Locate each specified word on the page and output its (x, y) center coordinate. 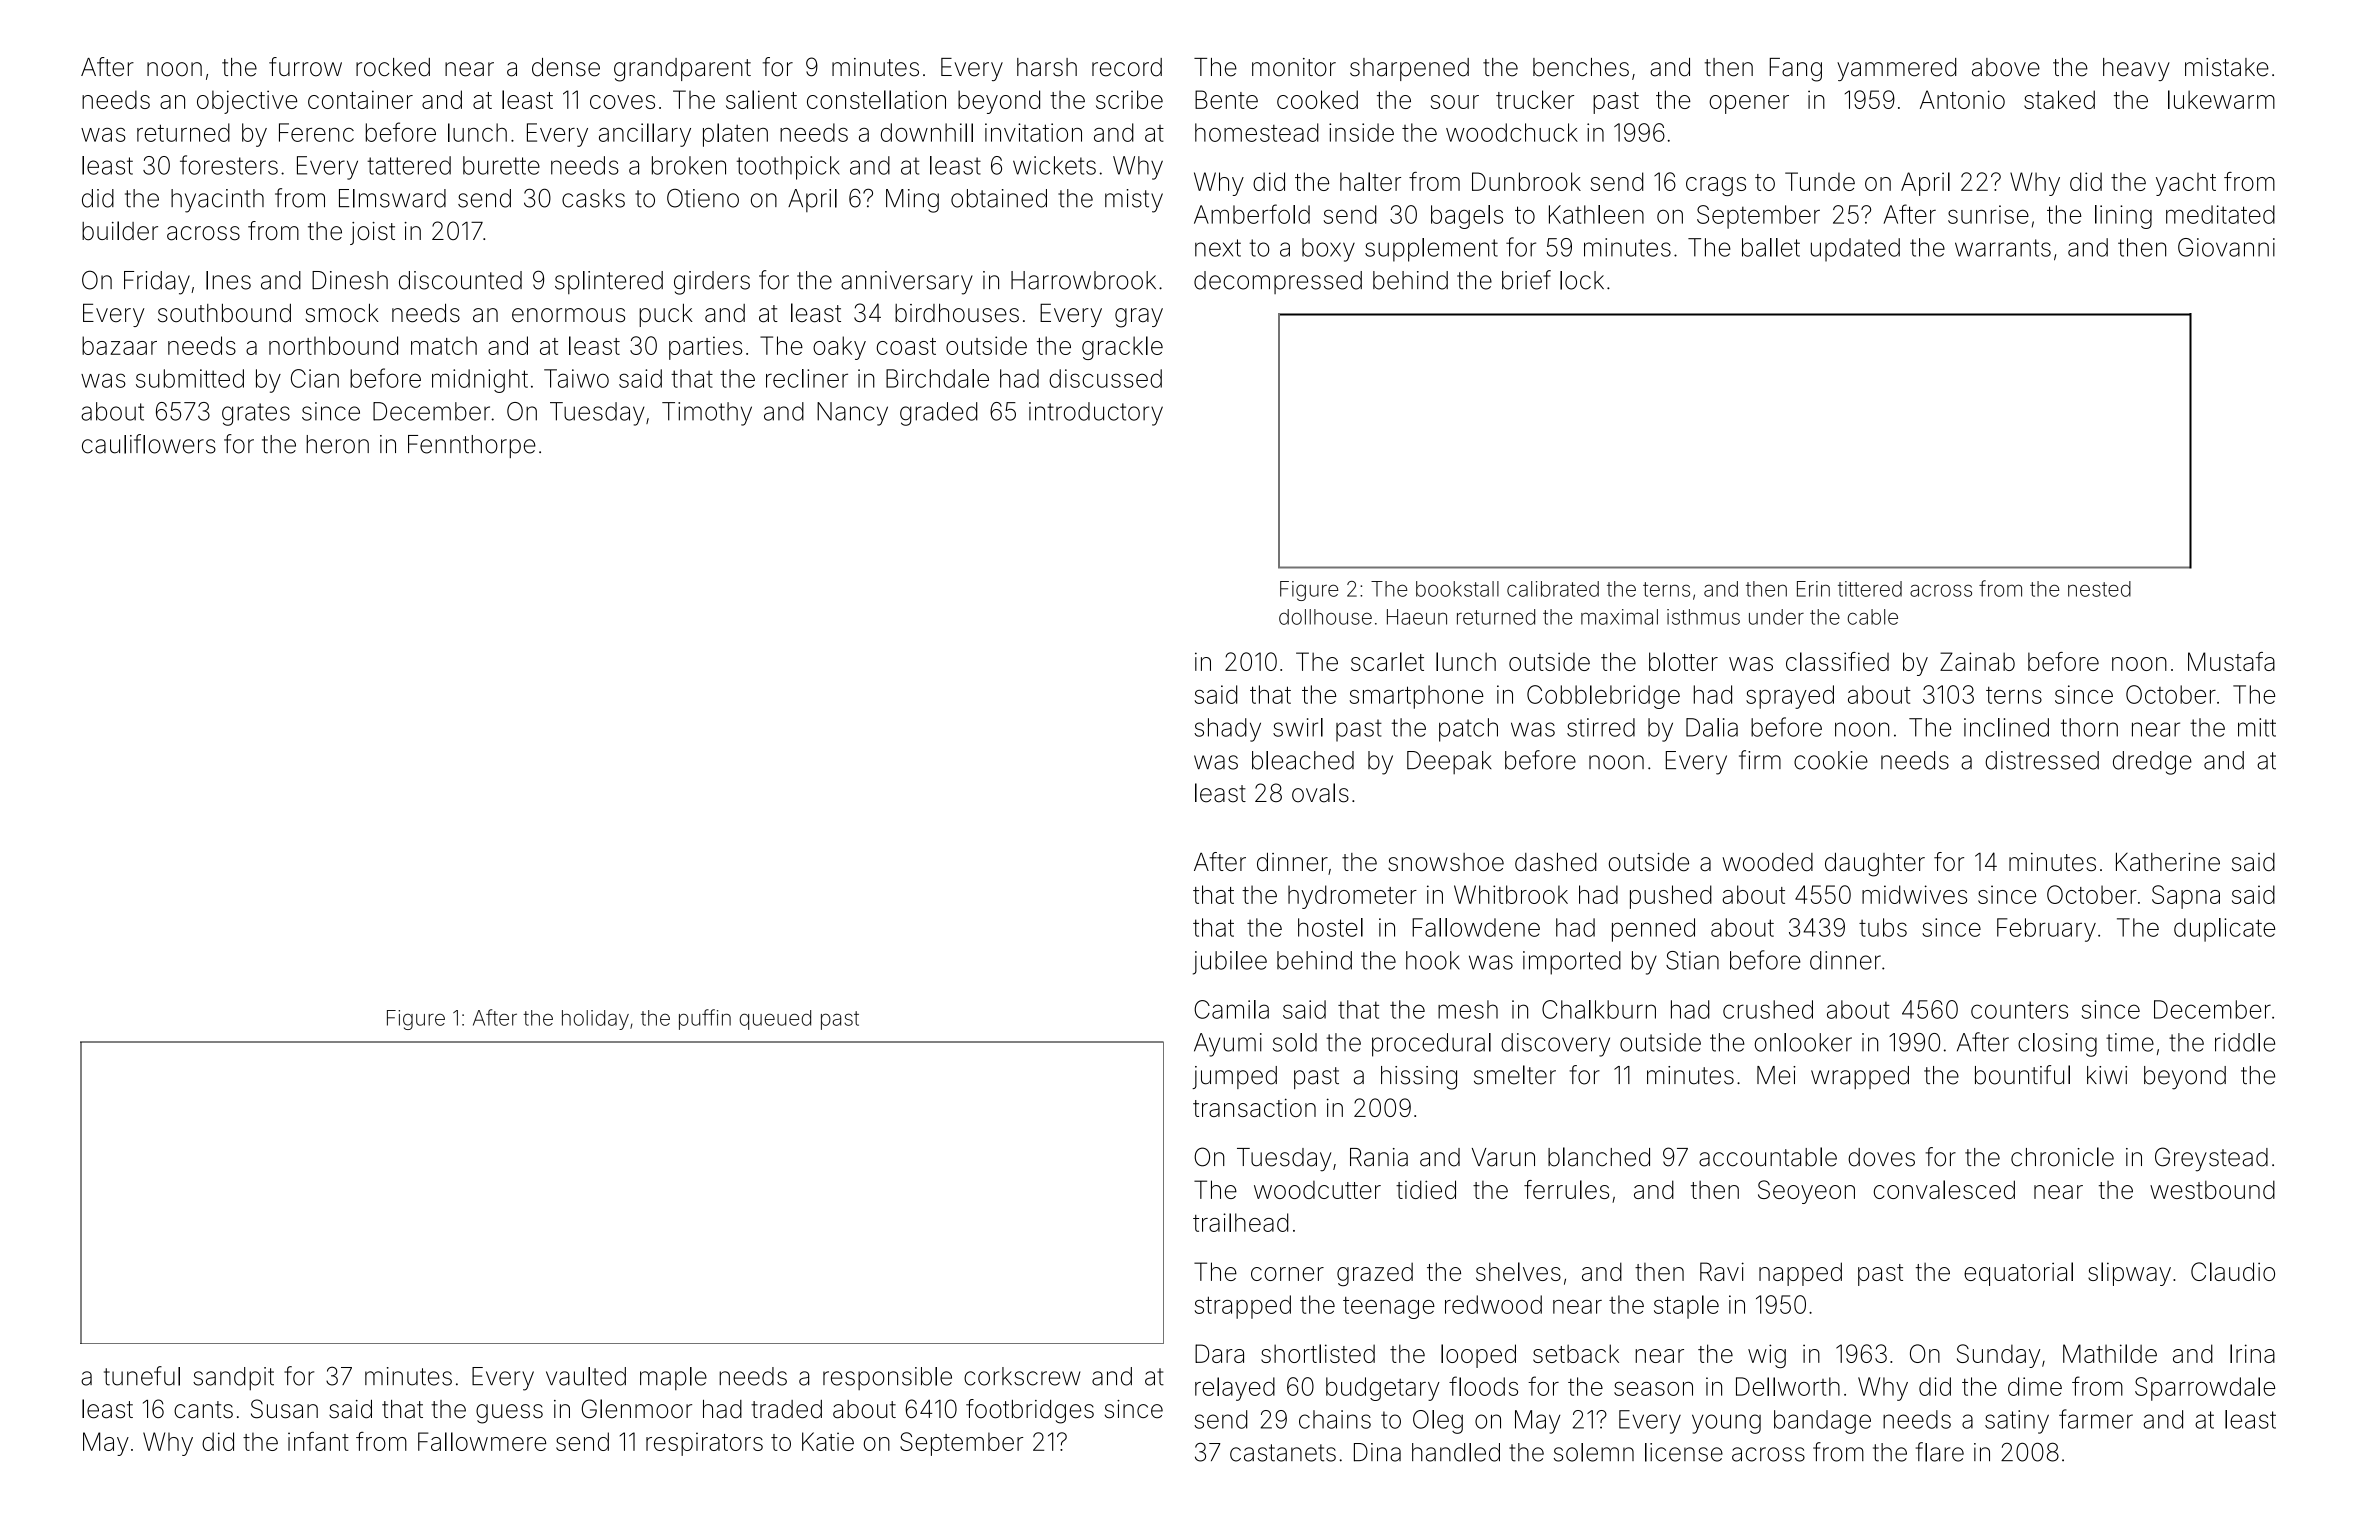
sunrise (1988, 214)
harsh (1047, 67)
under (1776, 617)
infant (318, 1441)
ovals (1320, 793)
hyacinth (217, 201)
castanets (1283, 1453)
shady (1227, 730)
